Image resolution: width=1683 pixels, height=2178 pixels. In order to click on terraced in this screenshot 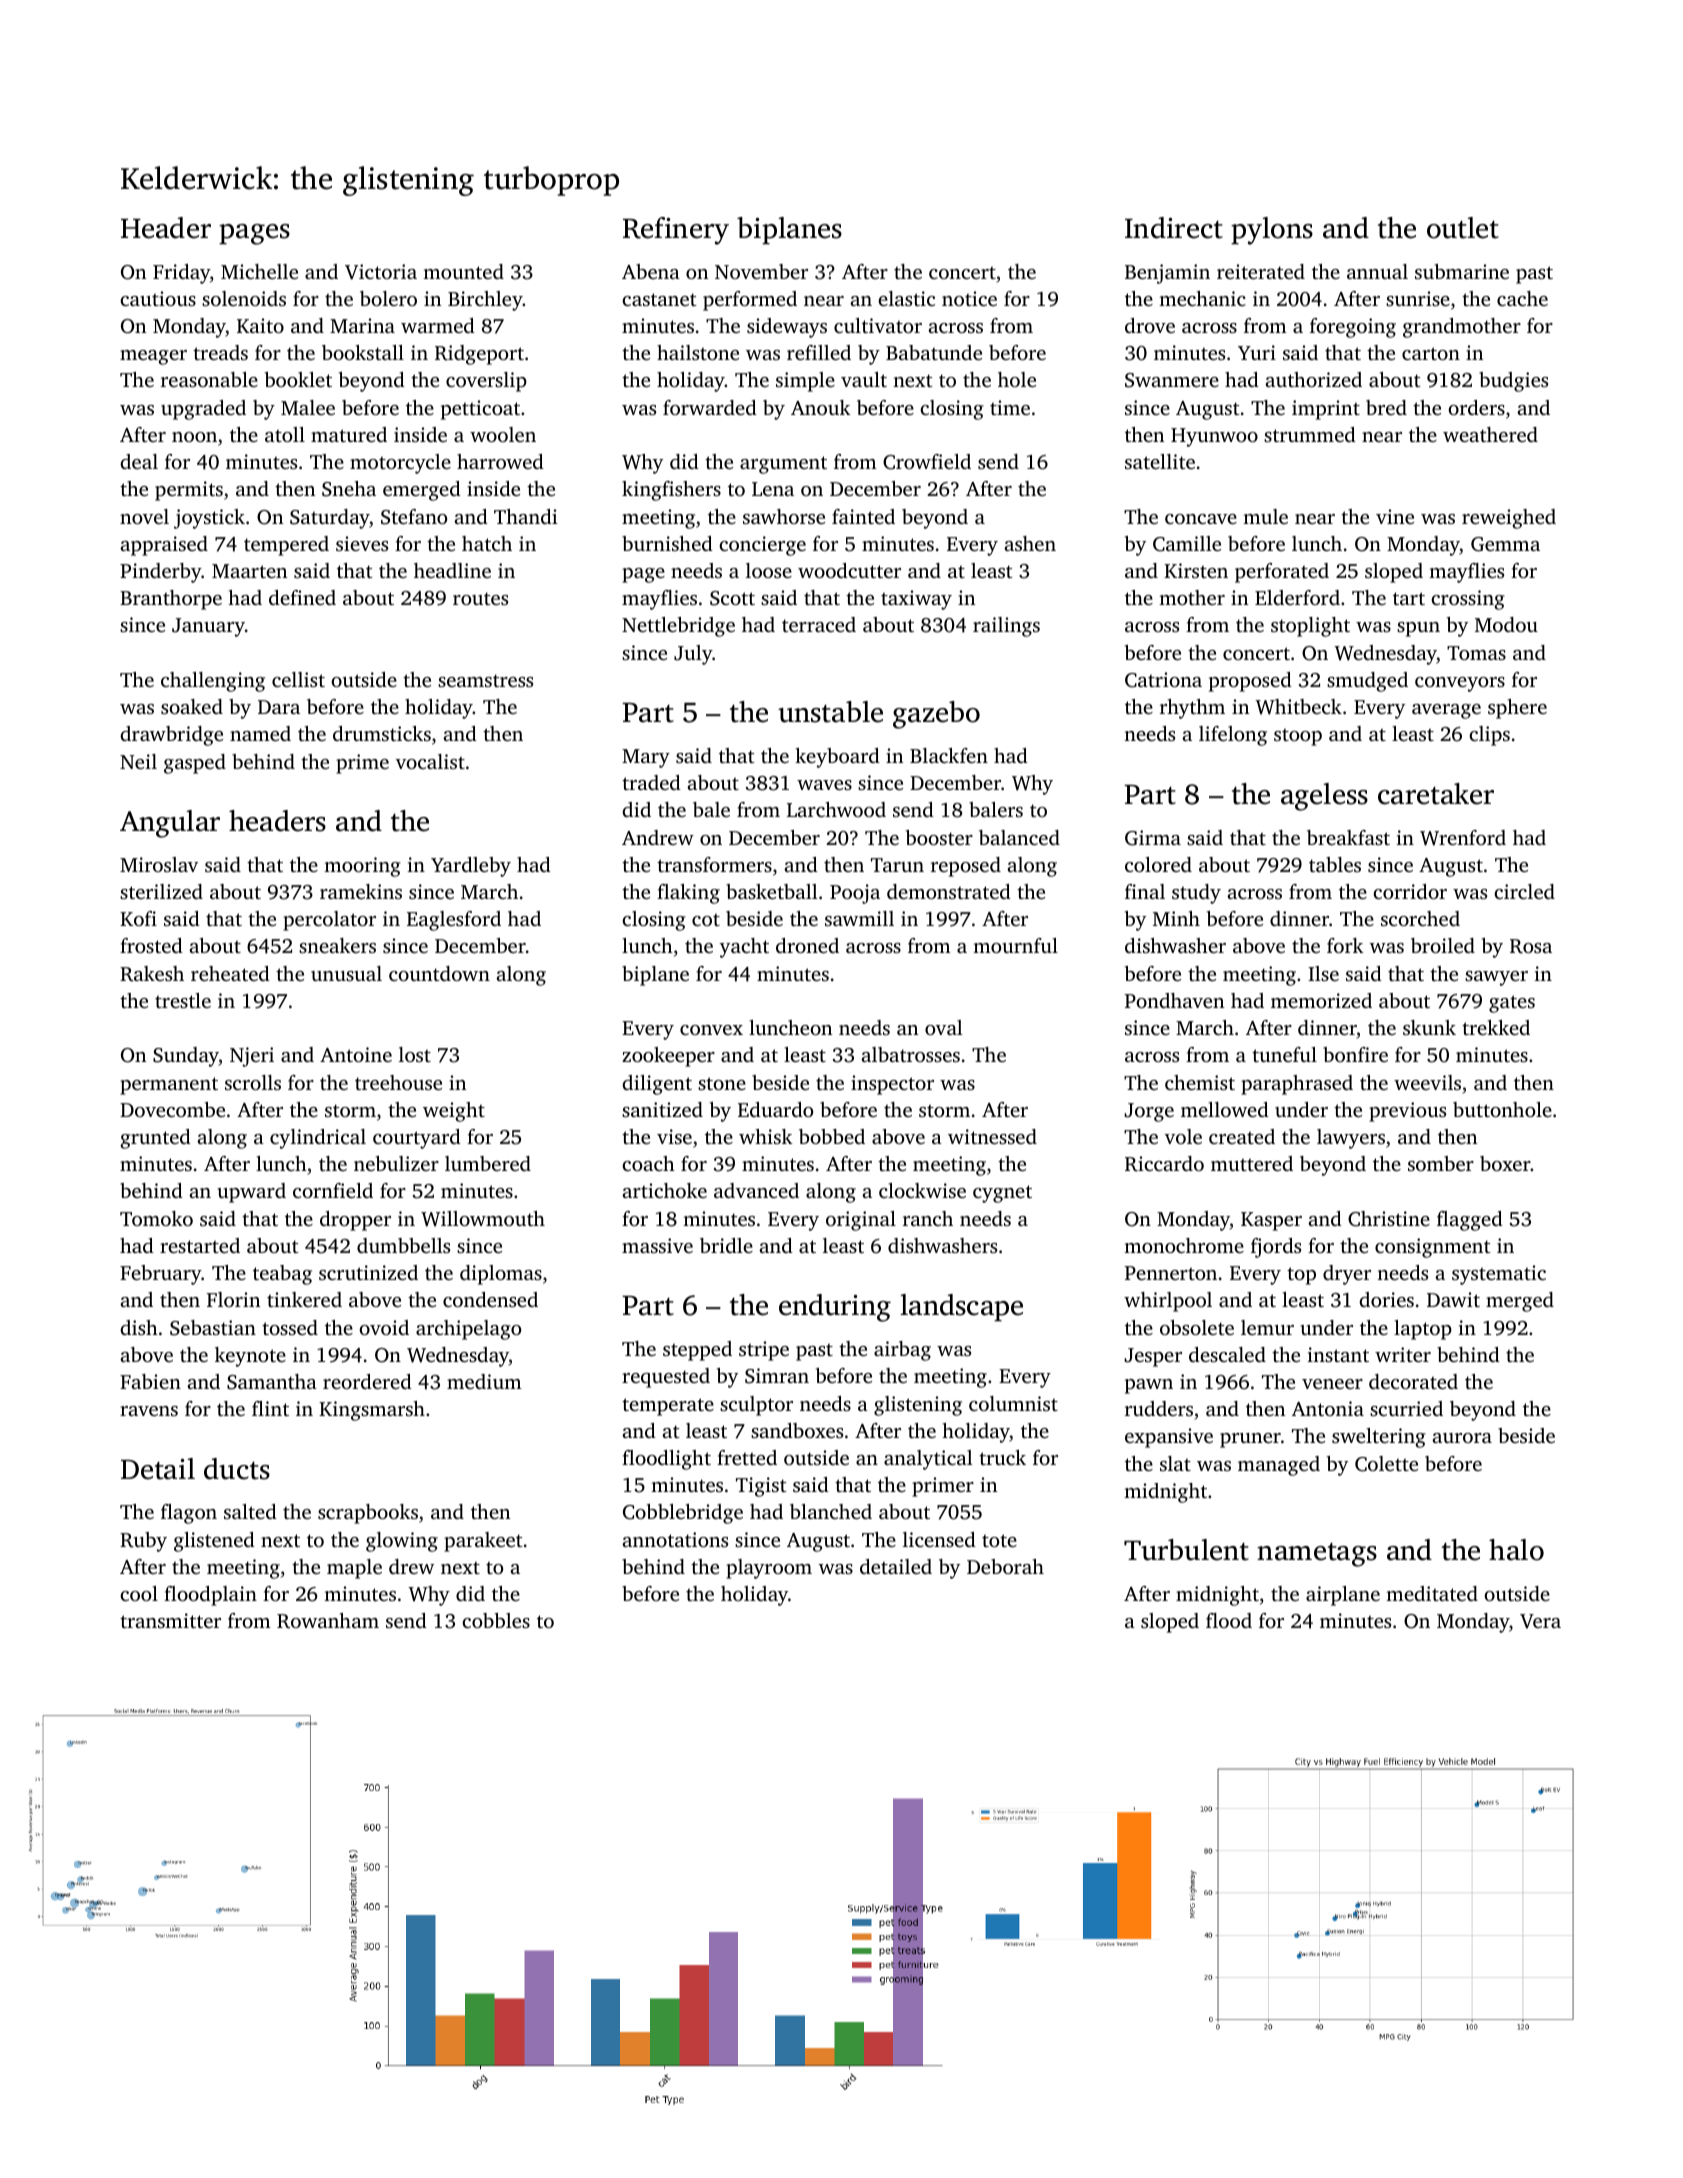, I will do `click(819, 624)`.
